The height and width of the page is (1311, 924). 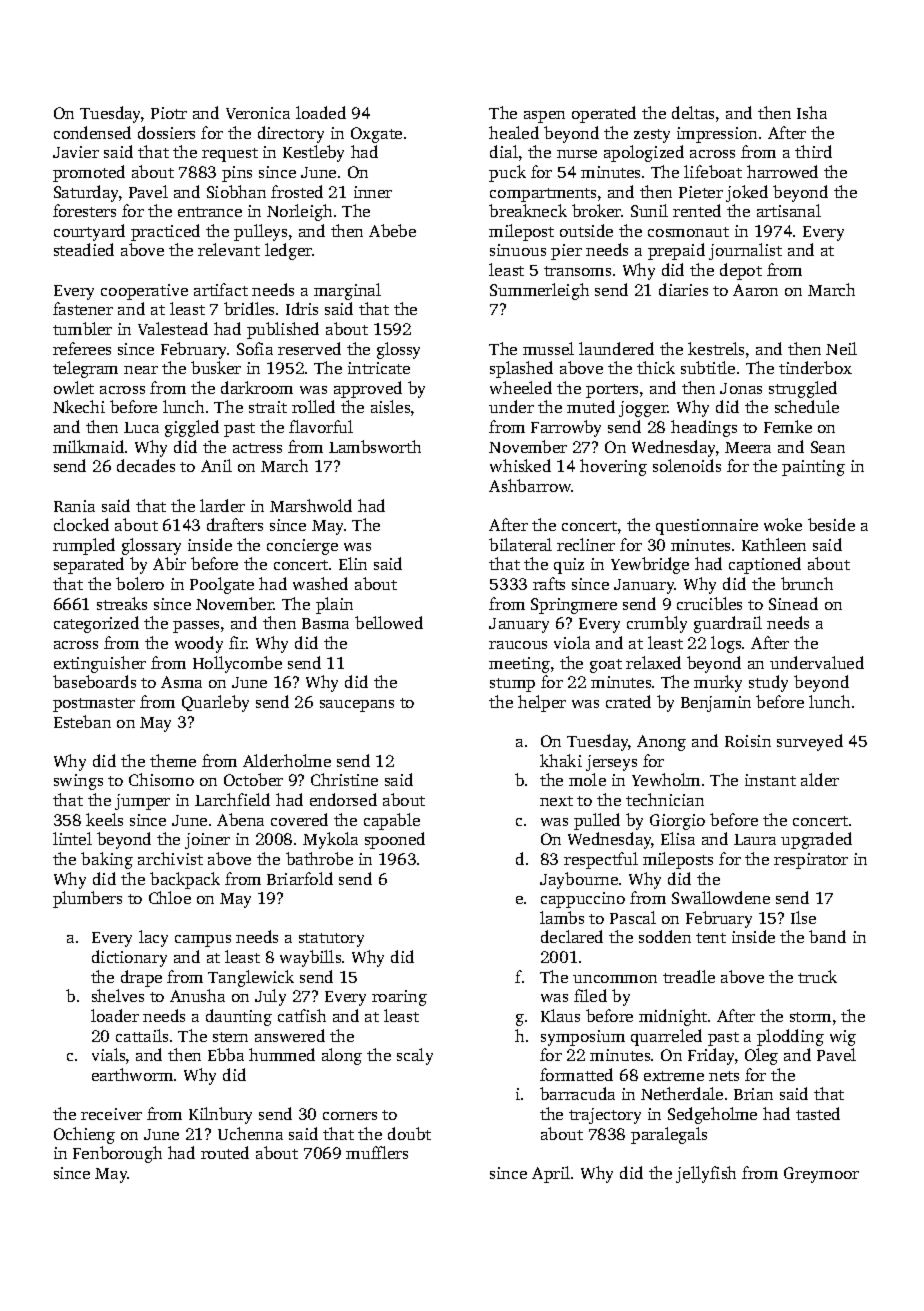 I want to click on Abebe, so click(x=392, y=230).
